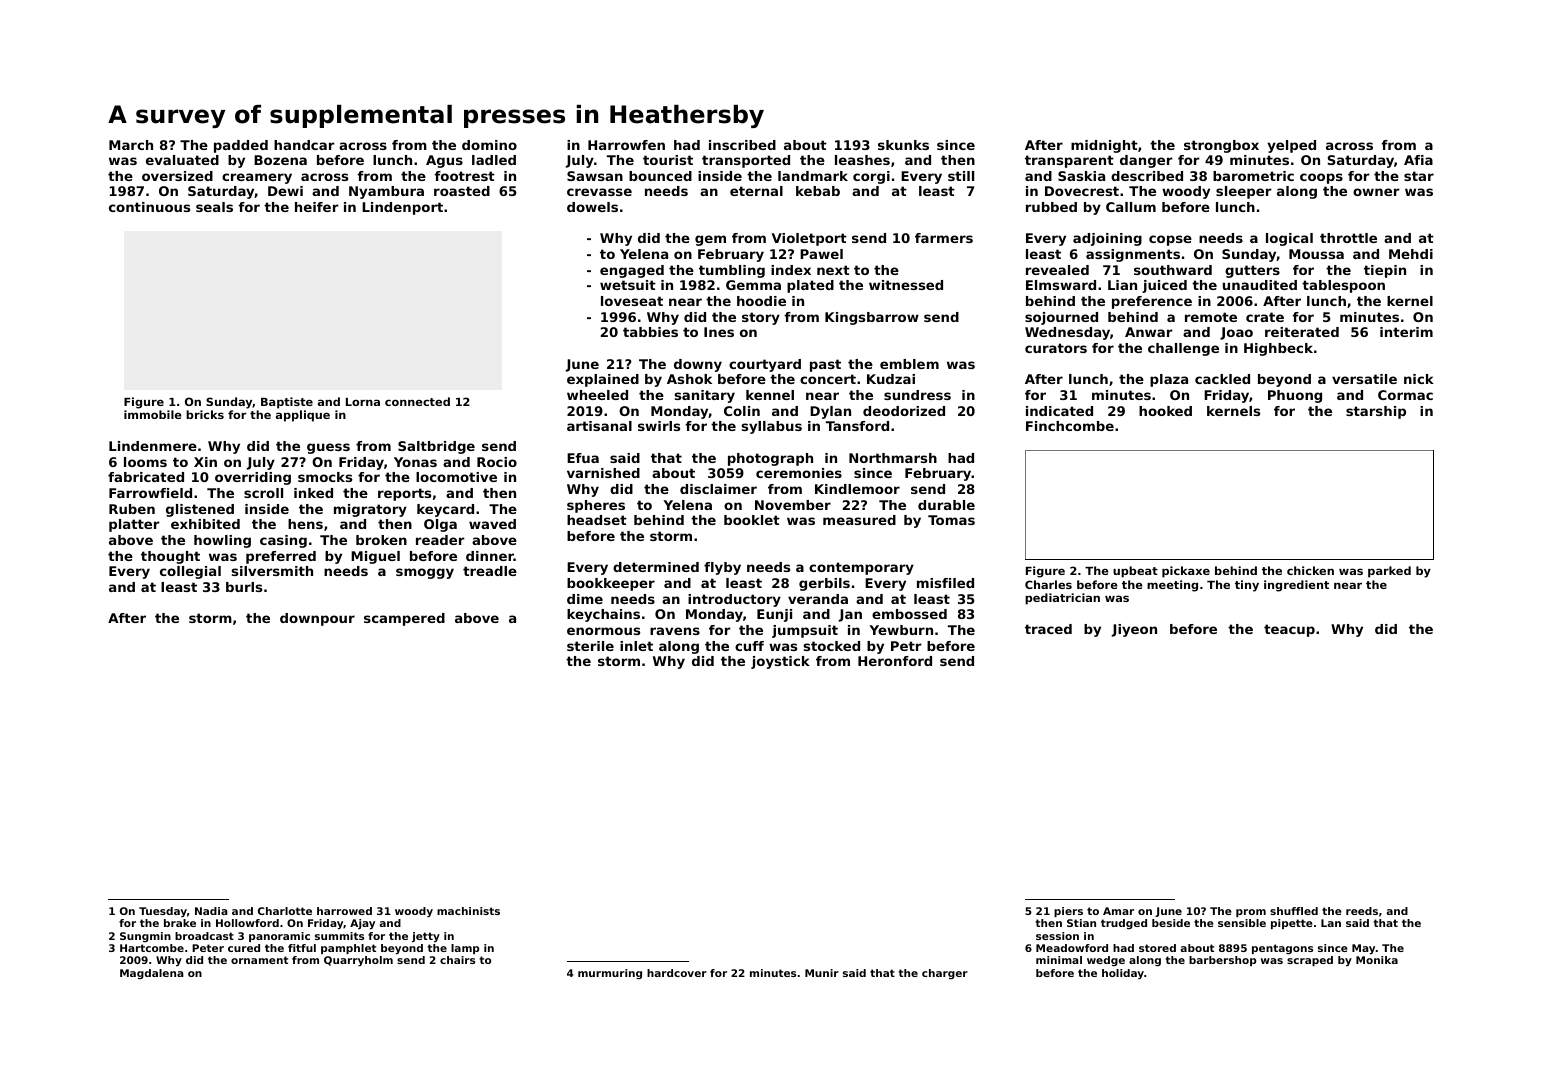 The height and width of the image is (1090, 1542). What do you see at coordinates (818, 191) in the image?
I see `kebab` at bounding box center [818, 191].
